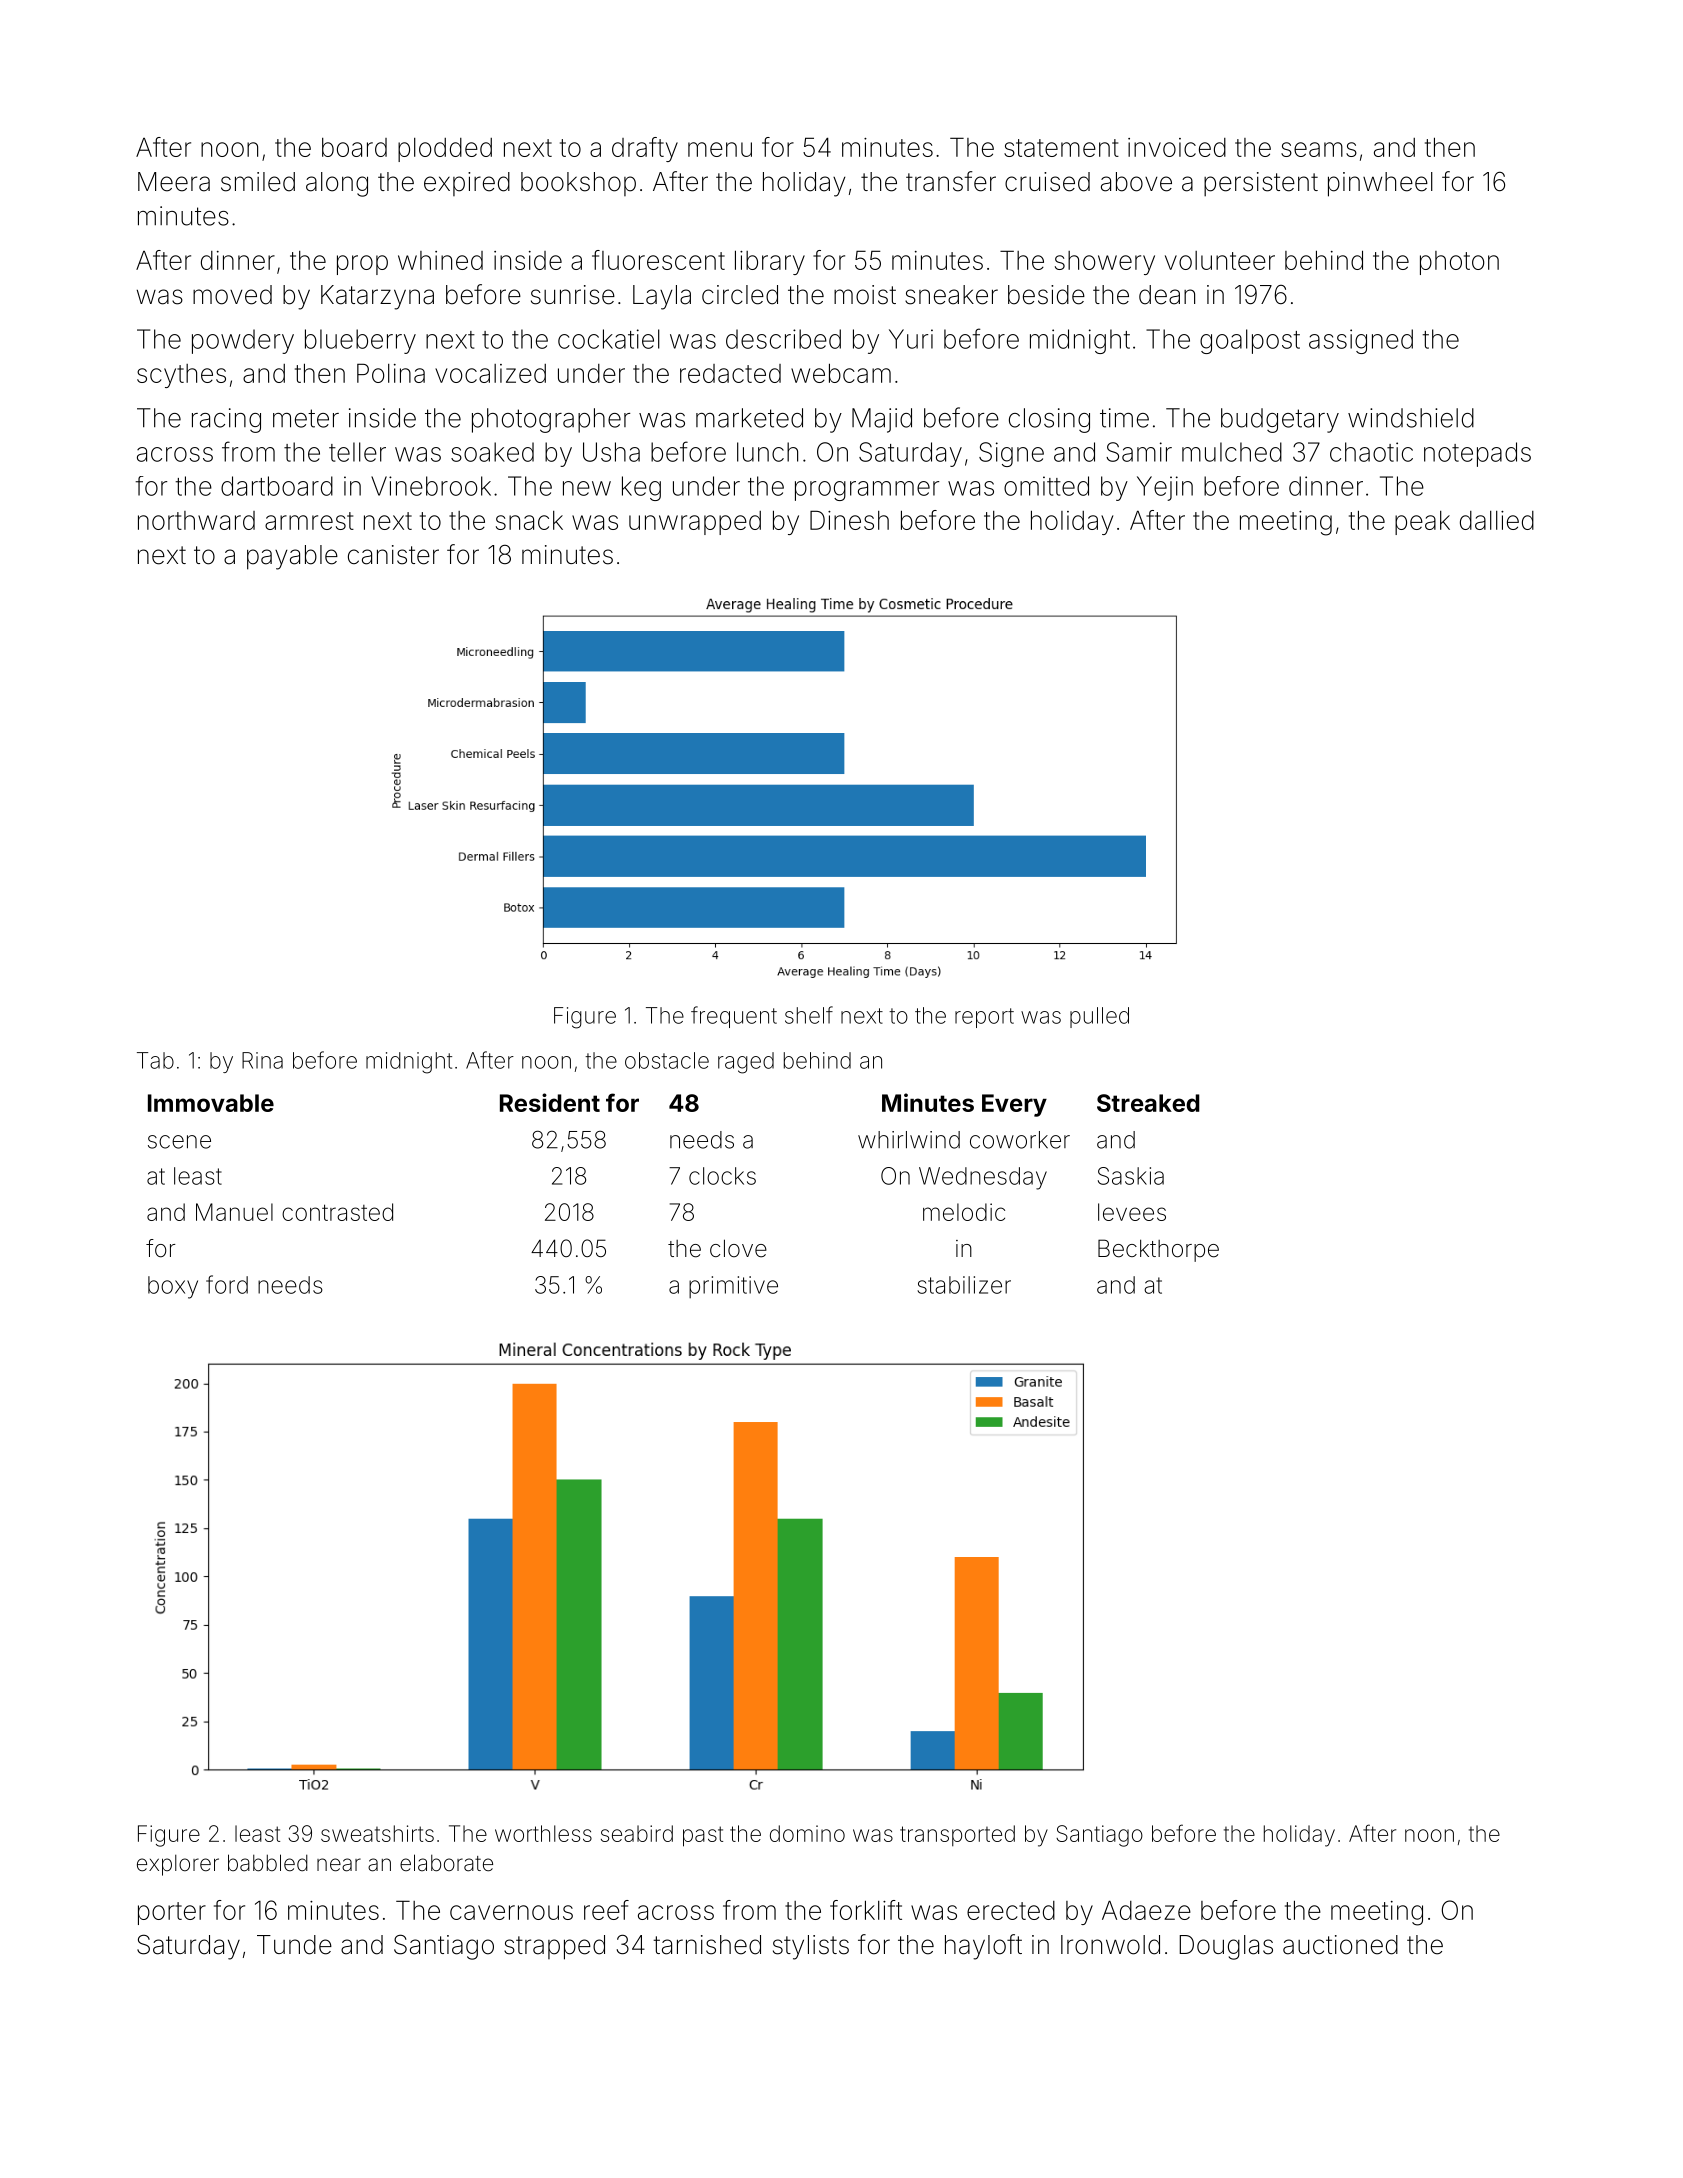  I want to click on auctioned, so click(1340, 1945).
